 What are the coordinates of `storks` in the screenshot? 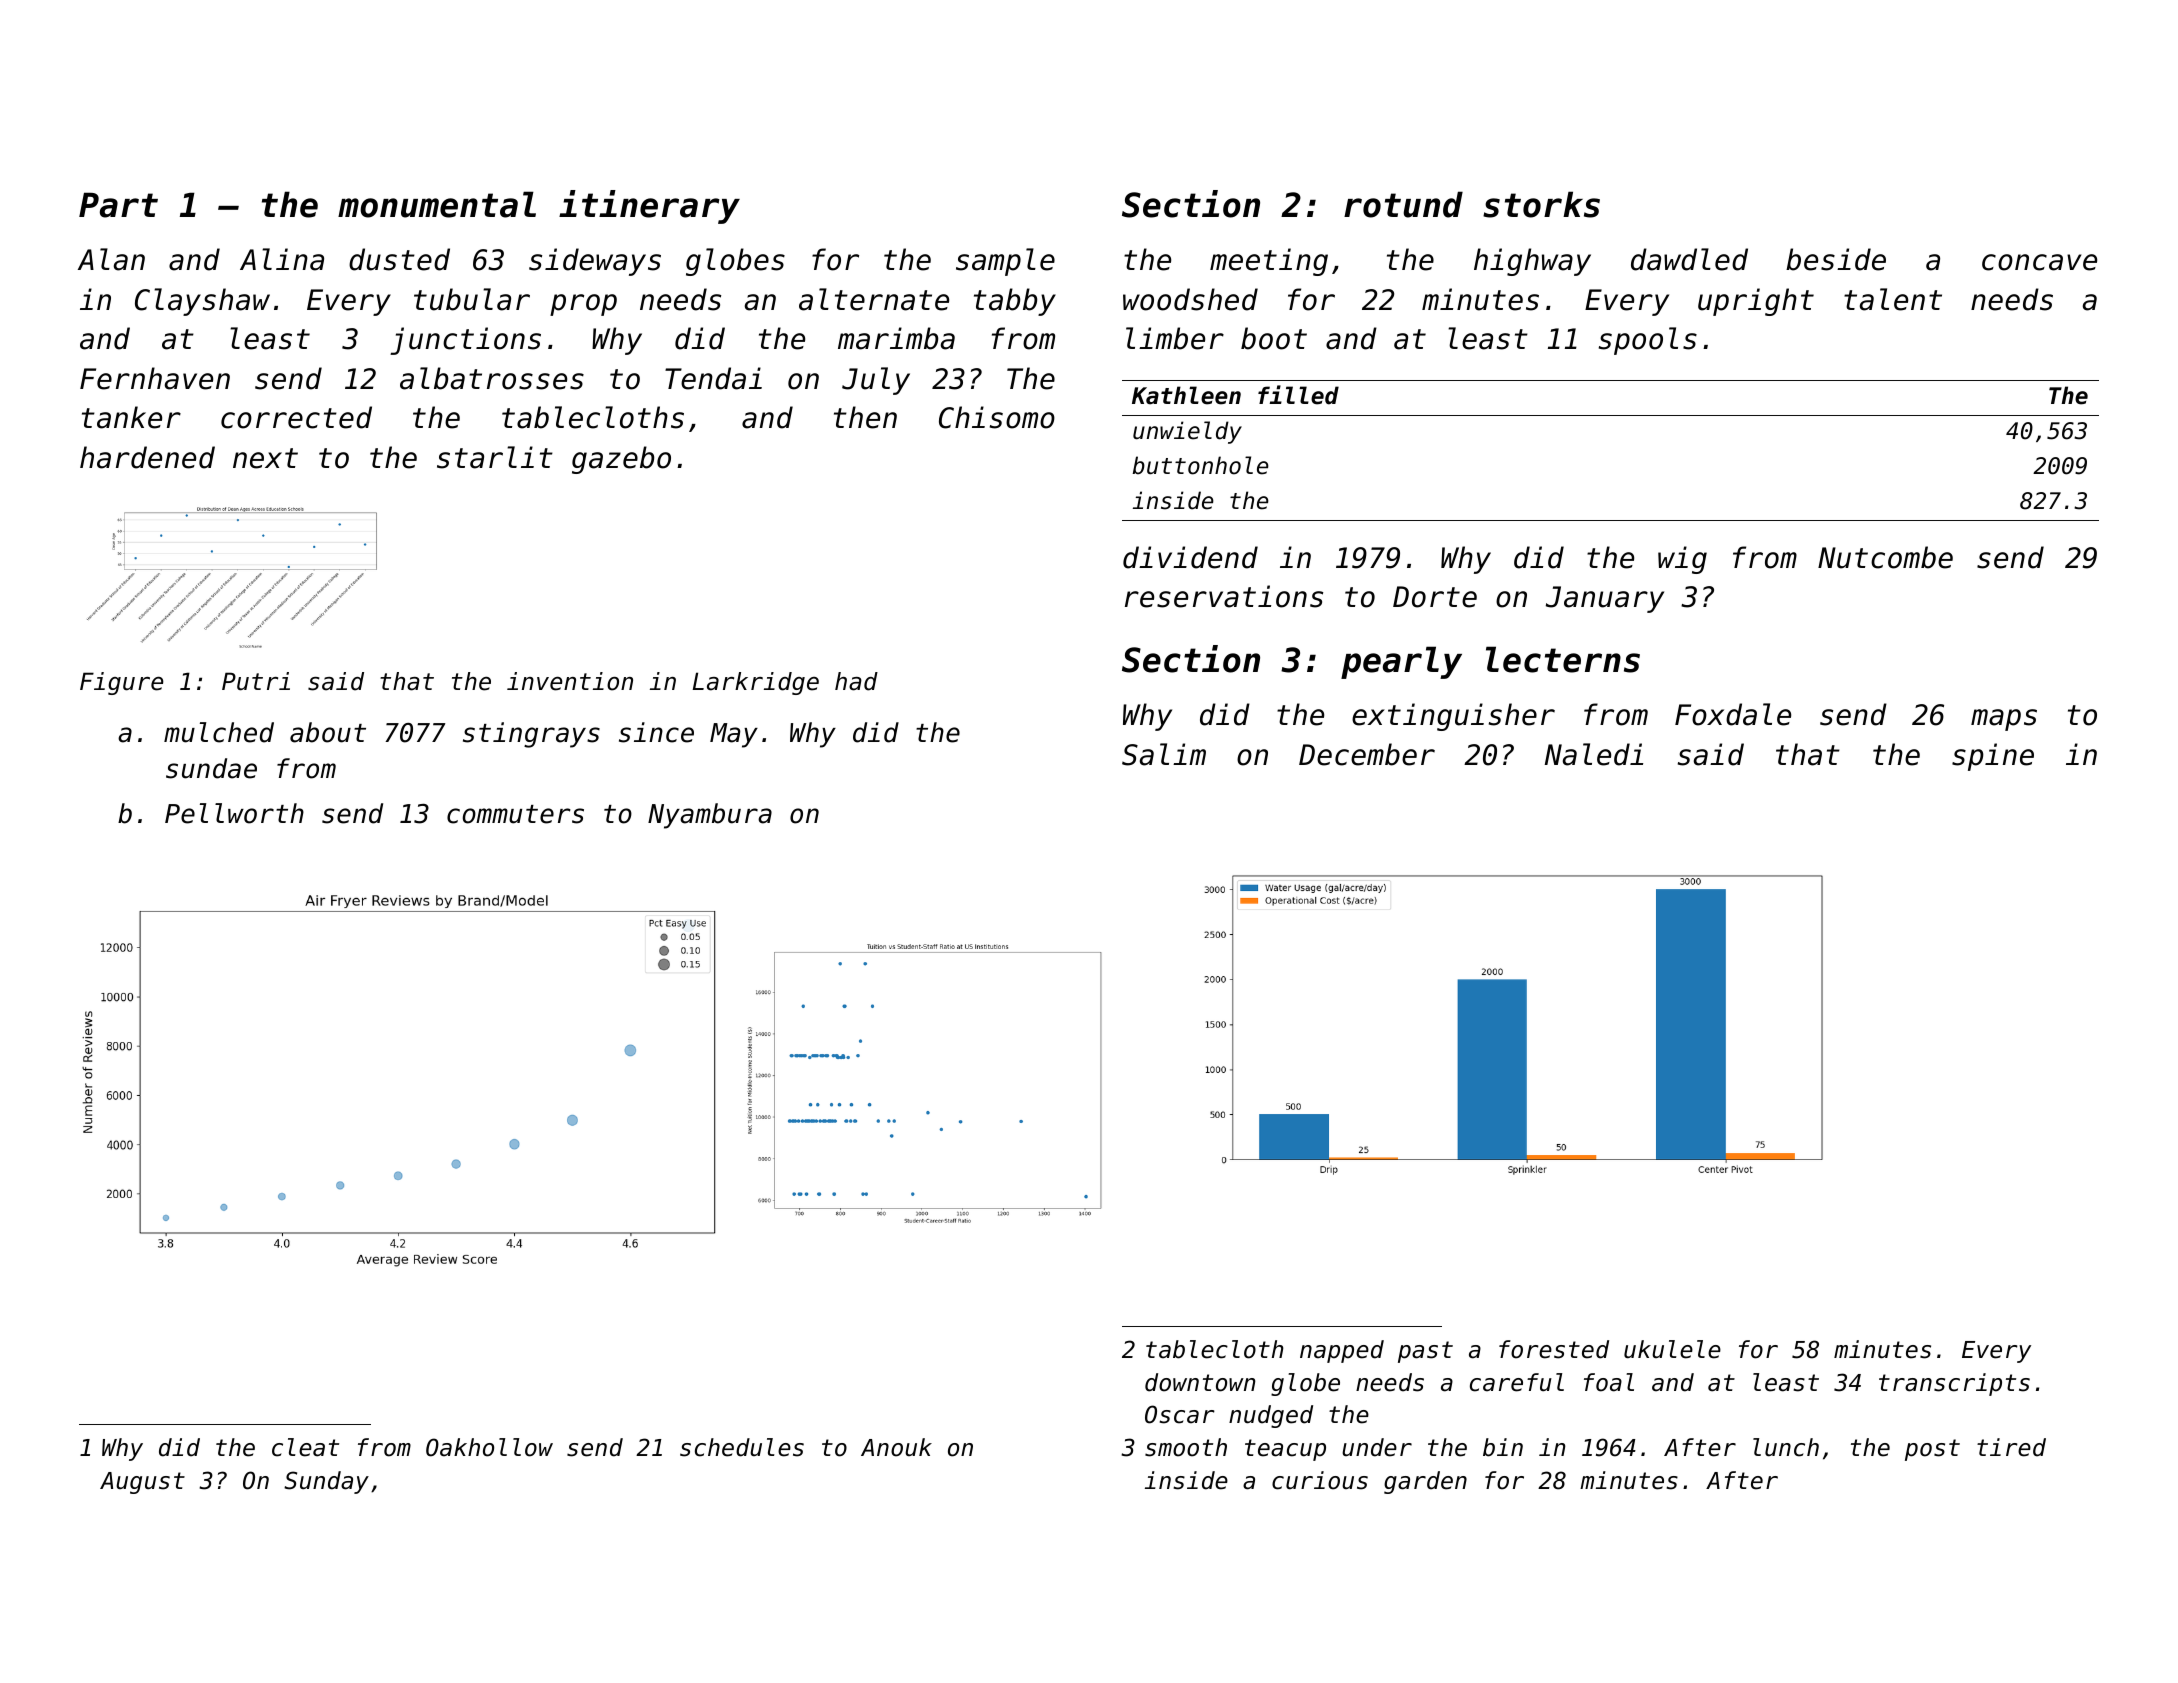 It's located at (1541, 204).
